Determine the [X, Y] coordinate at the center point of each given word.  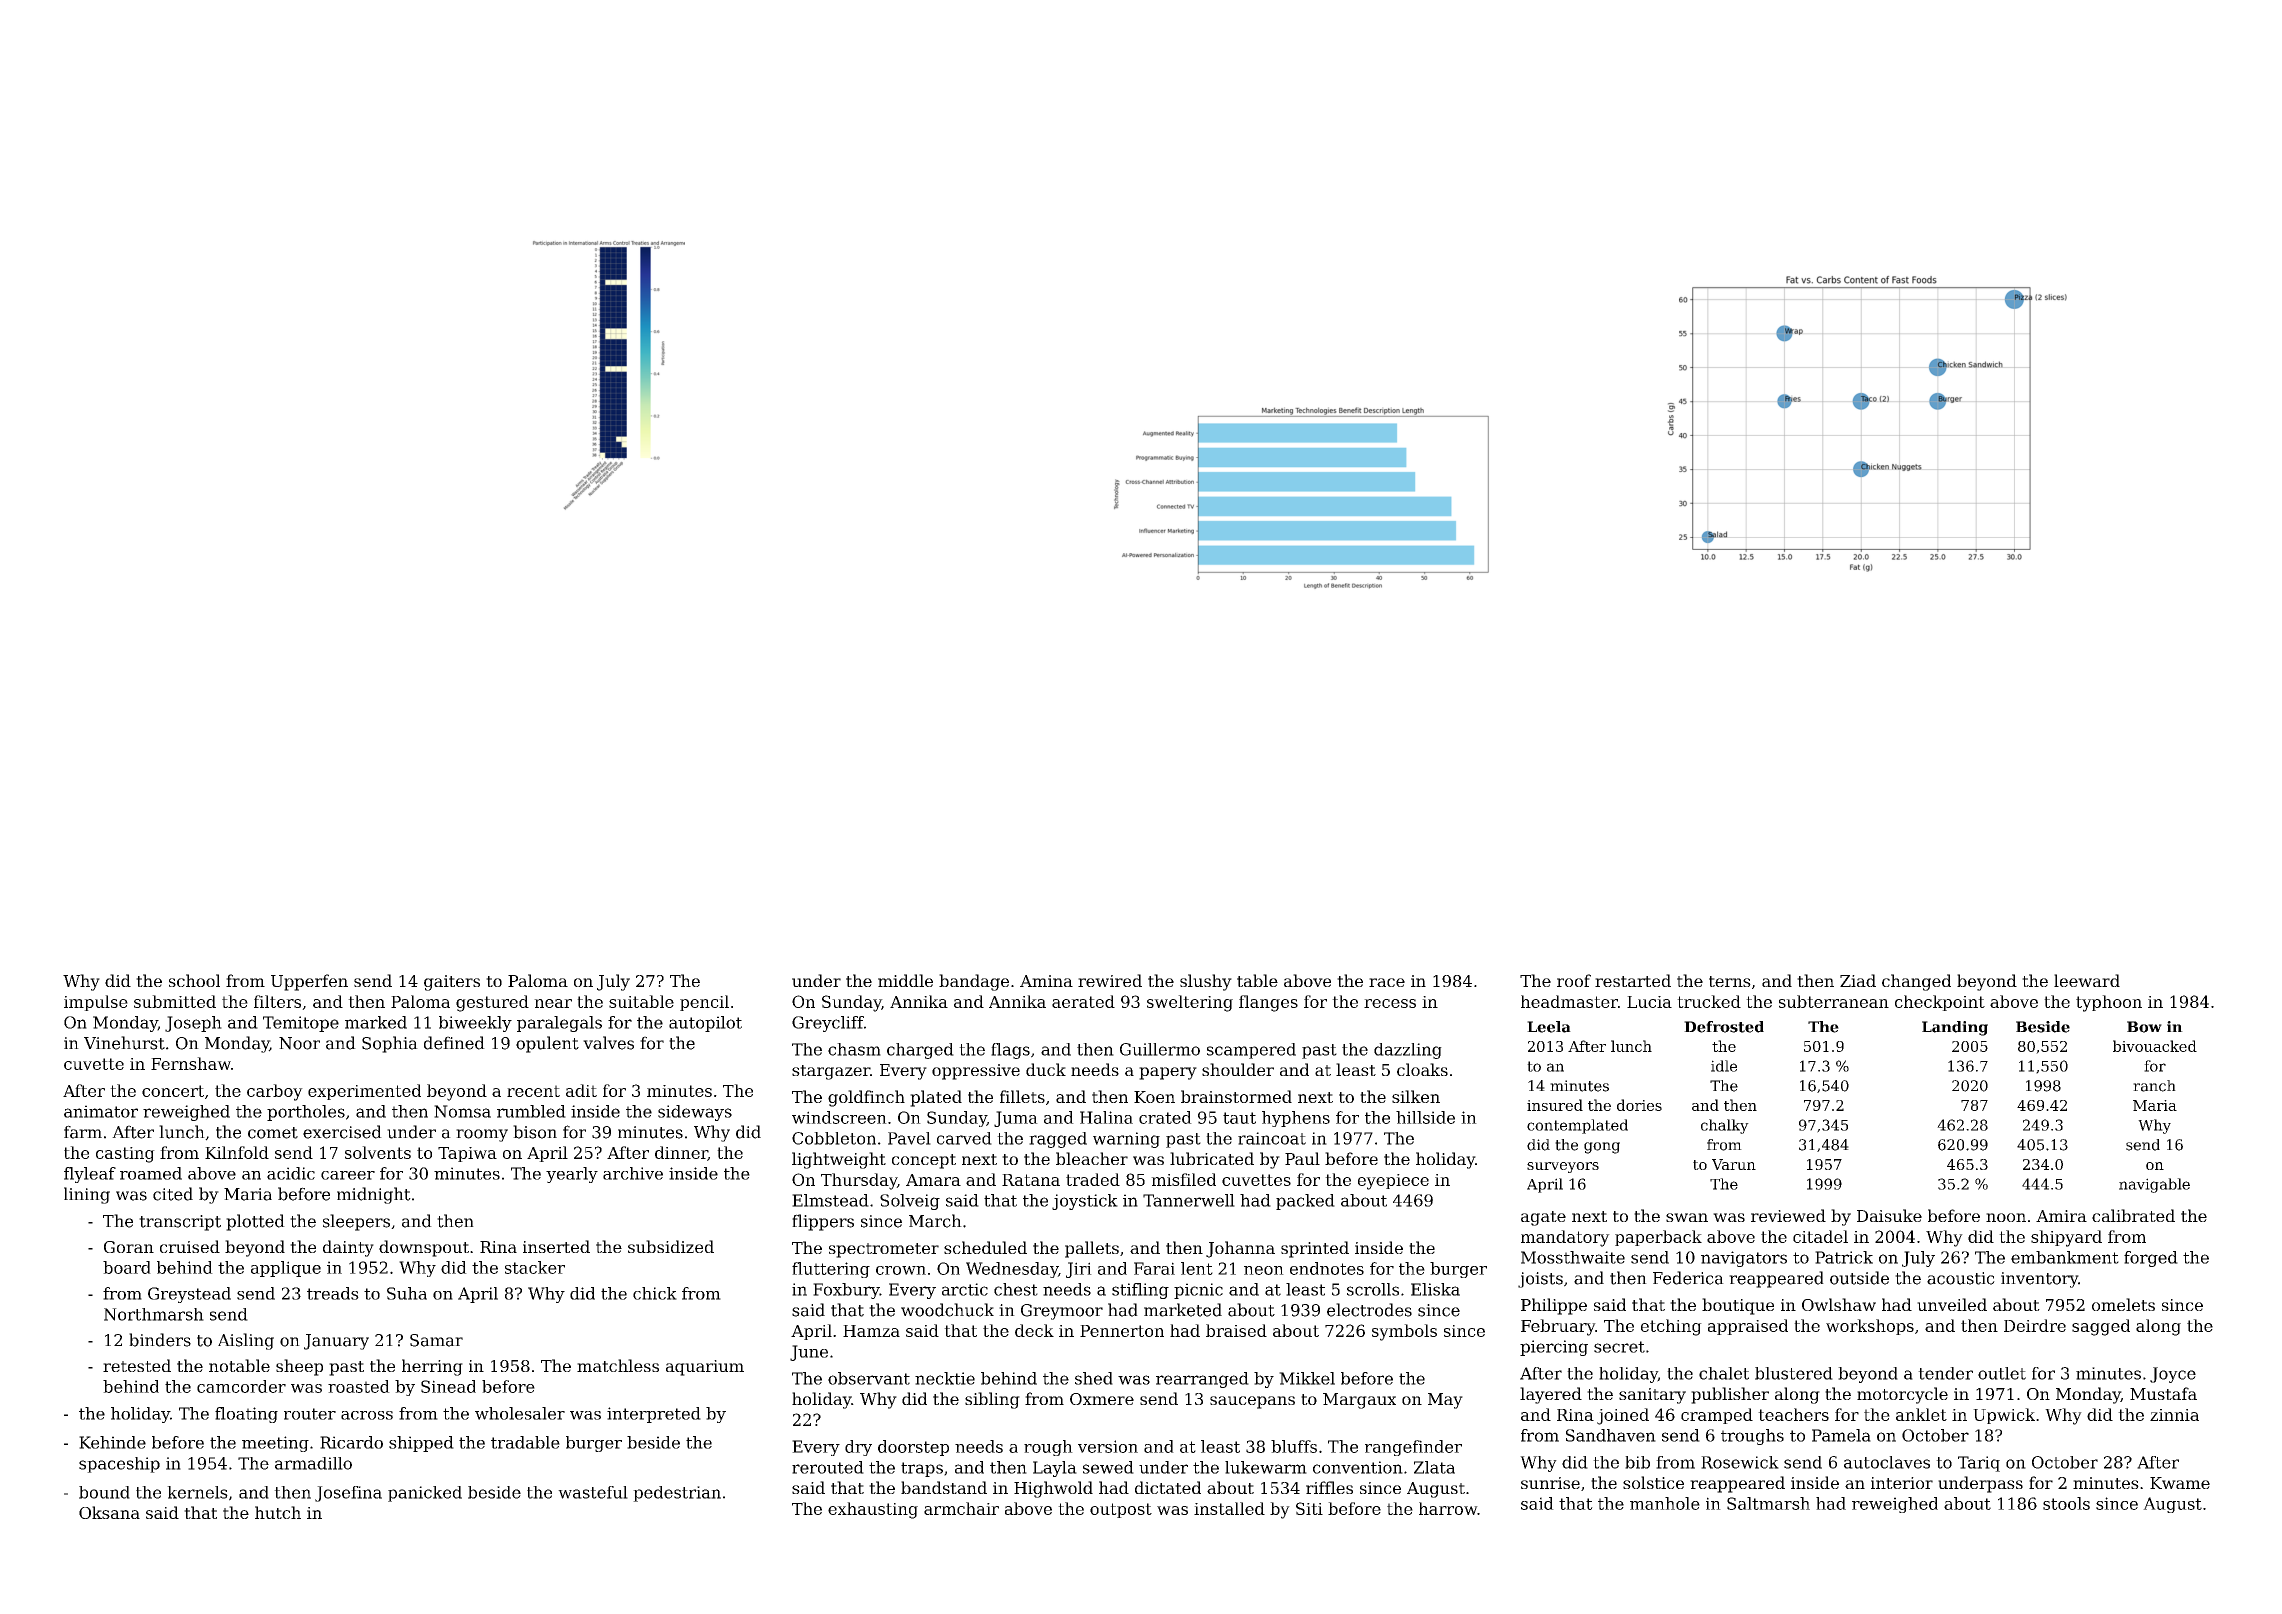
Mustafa [2163, 1393]
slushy [1206, 982]
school [194, 980]
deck [1034, 1330]
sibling [992, 1400]
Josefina [348, 1494]
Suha [407, 1293]
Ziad [1858, 980]
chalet [1724, 1373]
